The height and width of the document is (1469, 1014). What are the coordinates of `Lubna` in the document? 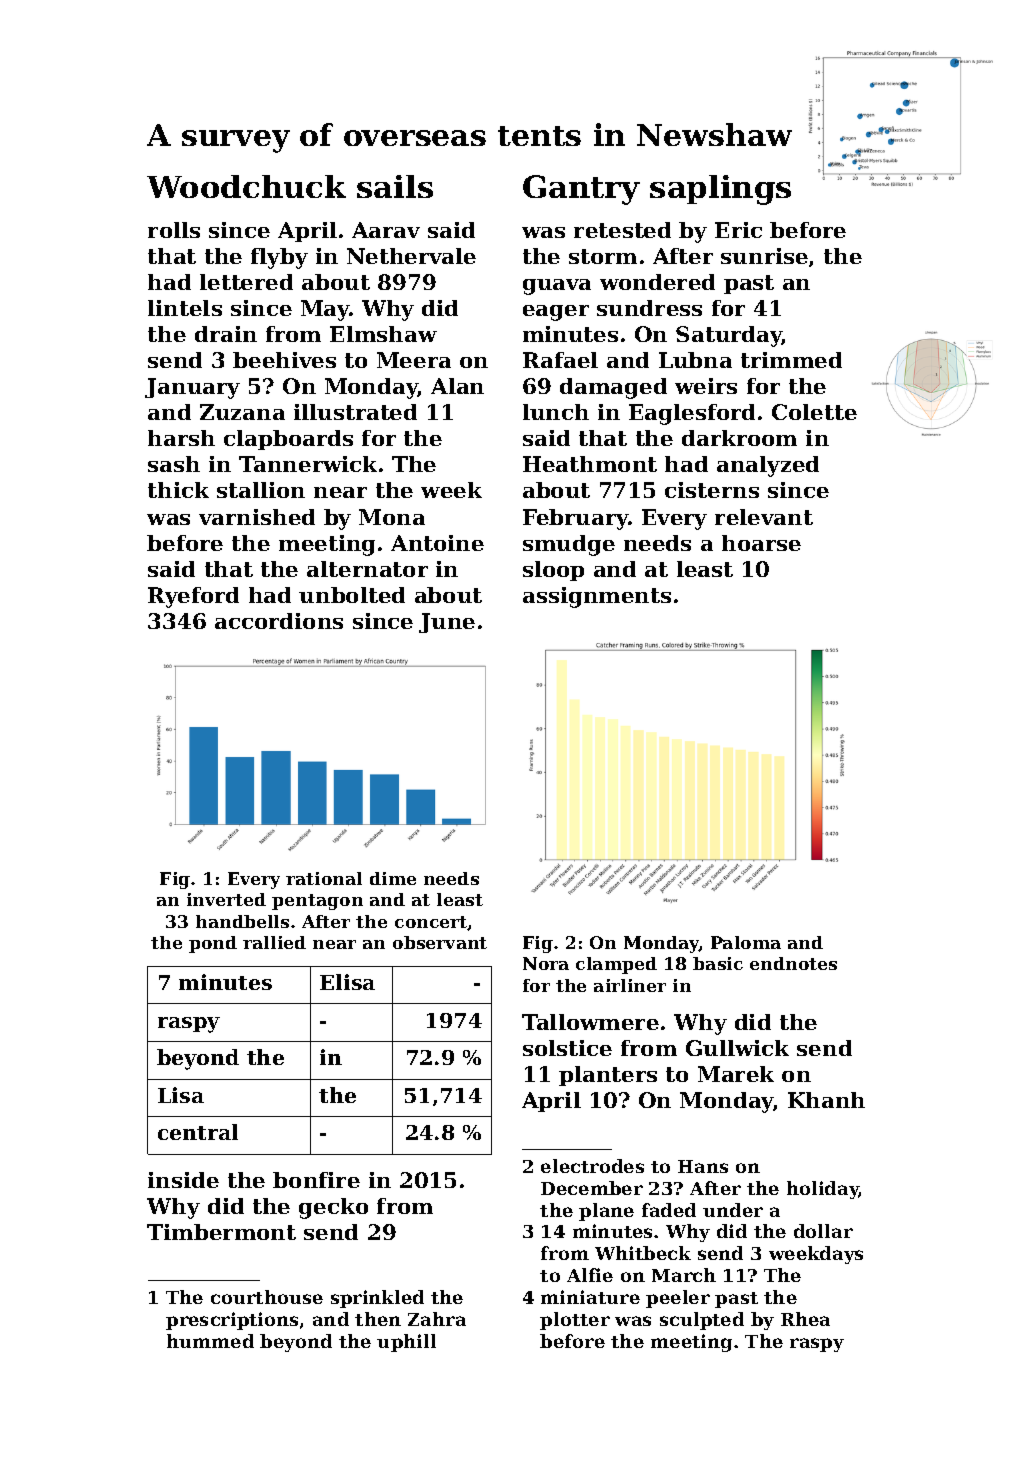 It's located at (695, 360).
